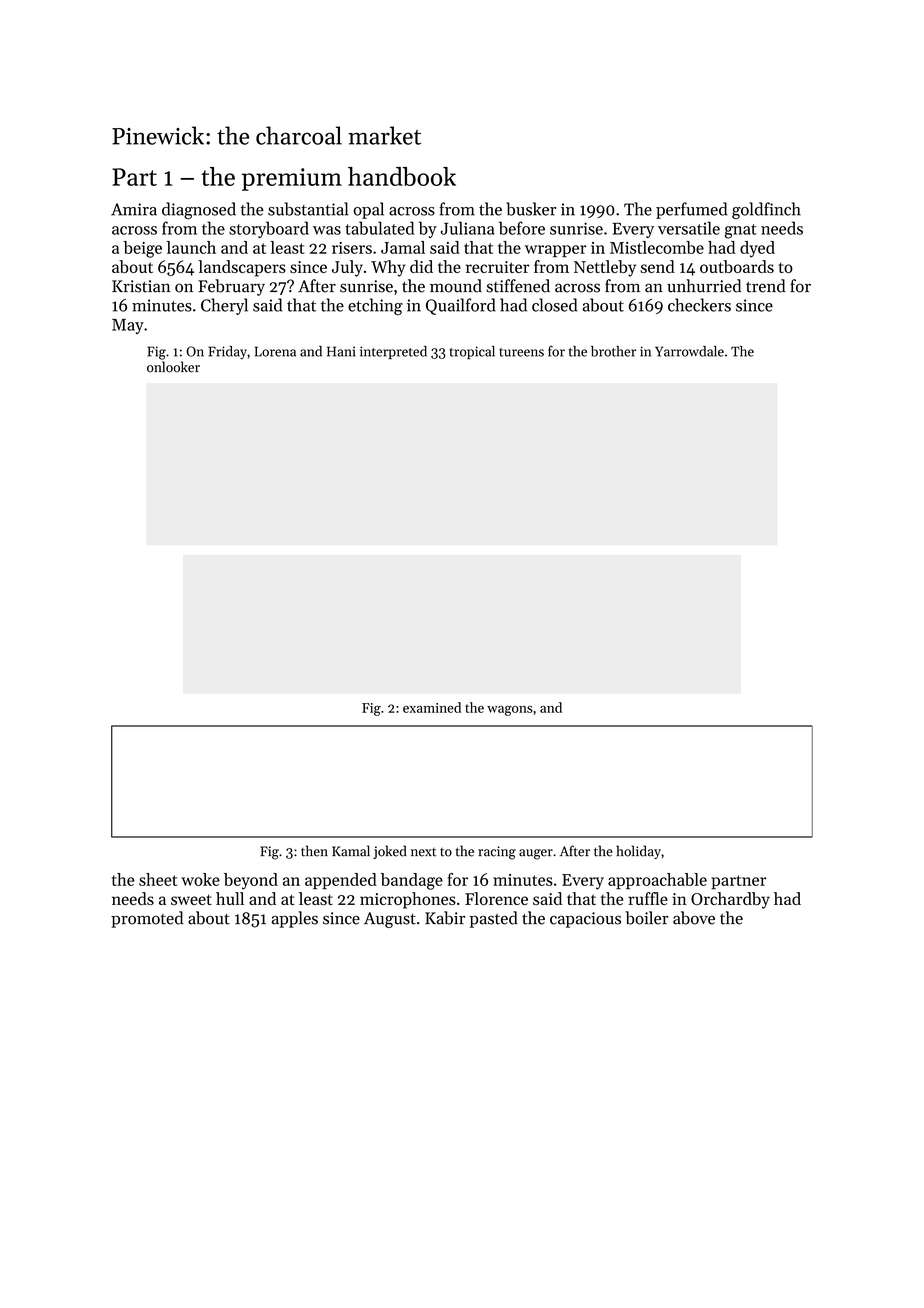 The height and width of the document is (1308, 924). What do you see at coordinates (766, 210) in the document?
I see `goldfinch` at bounding box center [766, 210].
